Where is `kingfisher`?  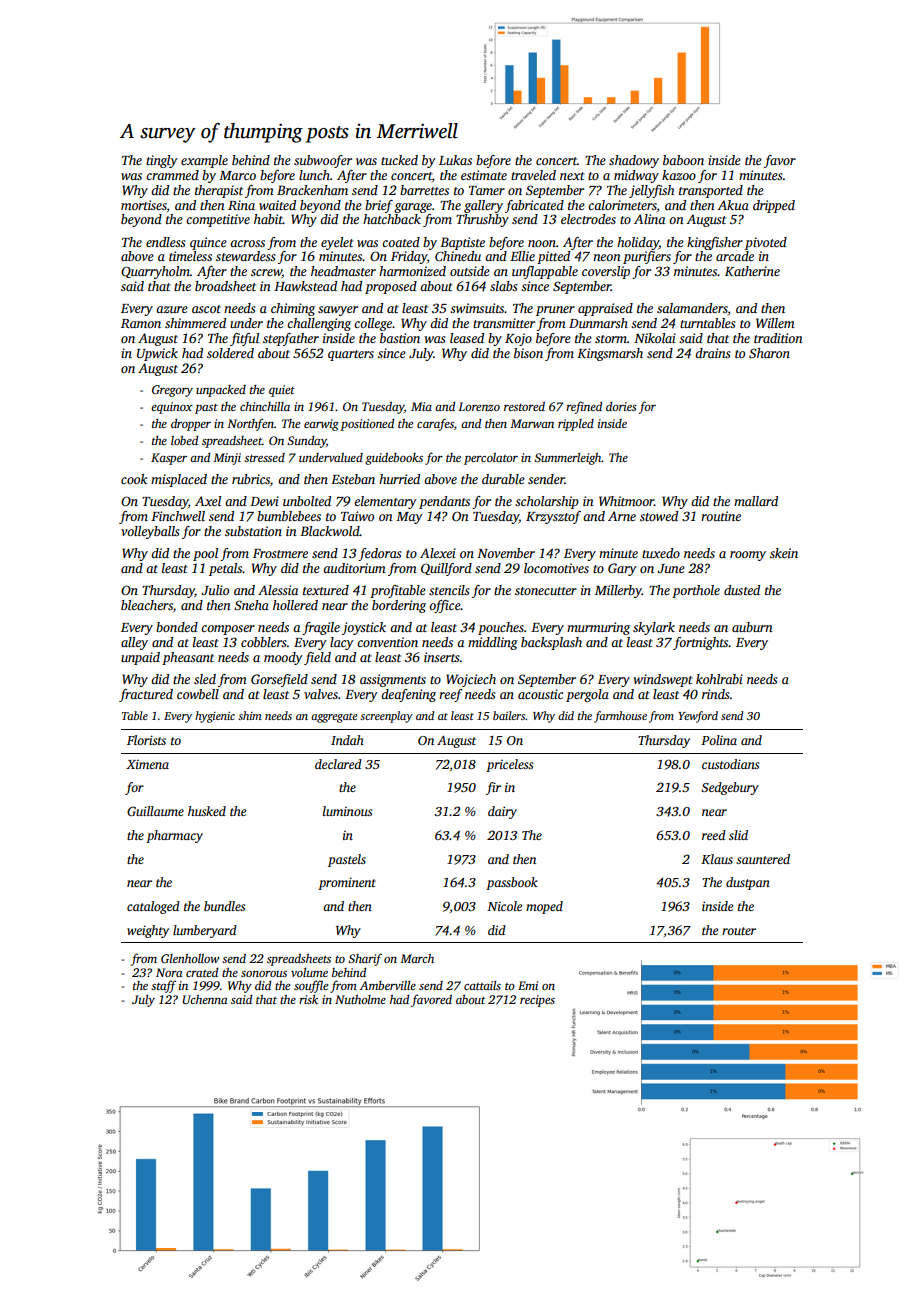 kingfisher is located at coordinates (715, 243).
